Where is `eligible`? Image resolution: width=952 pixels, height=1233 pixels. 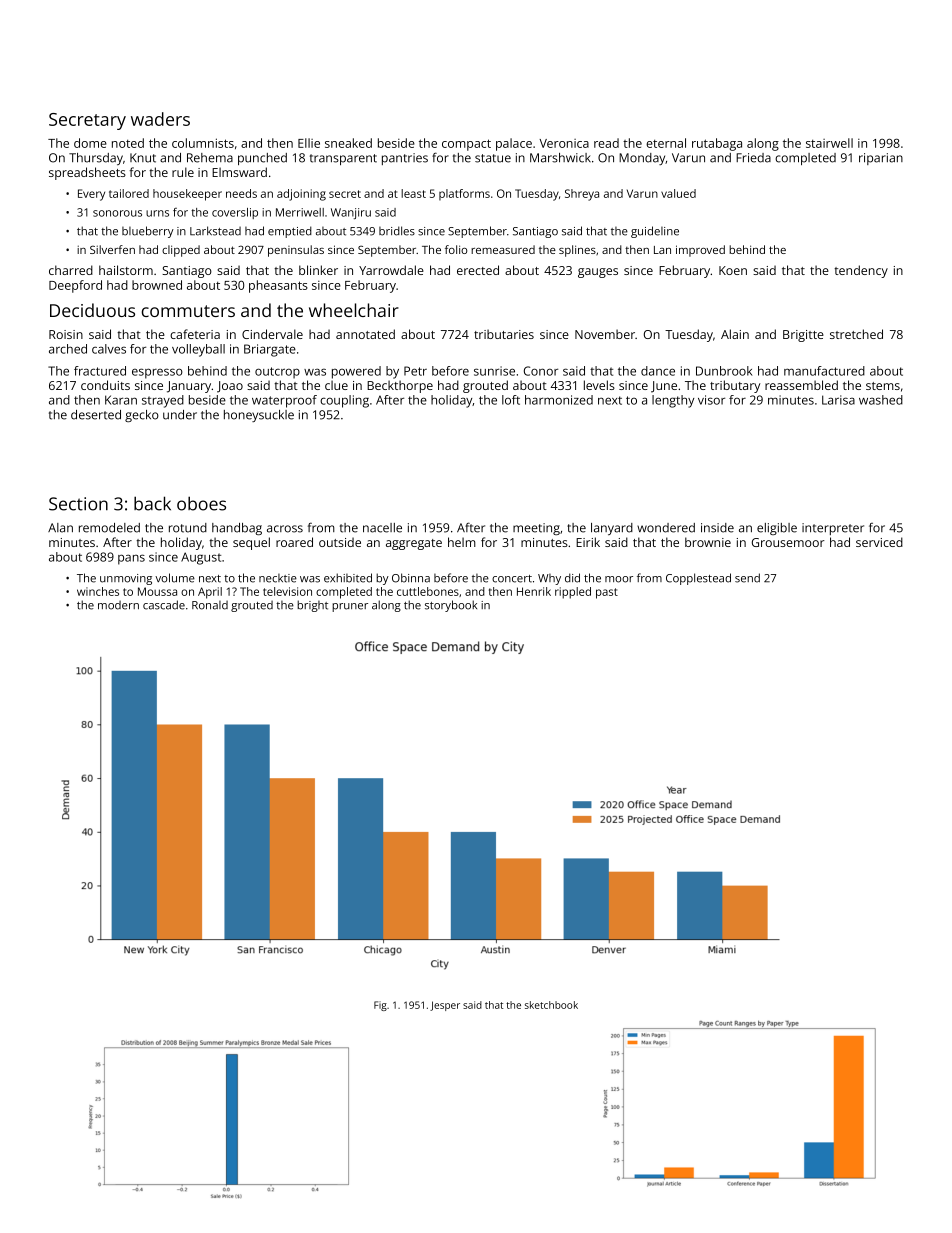
eligible is located at coordinates (777, 529).
